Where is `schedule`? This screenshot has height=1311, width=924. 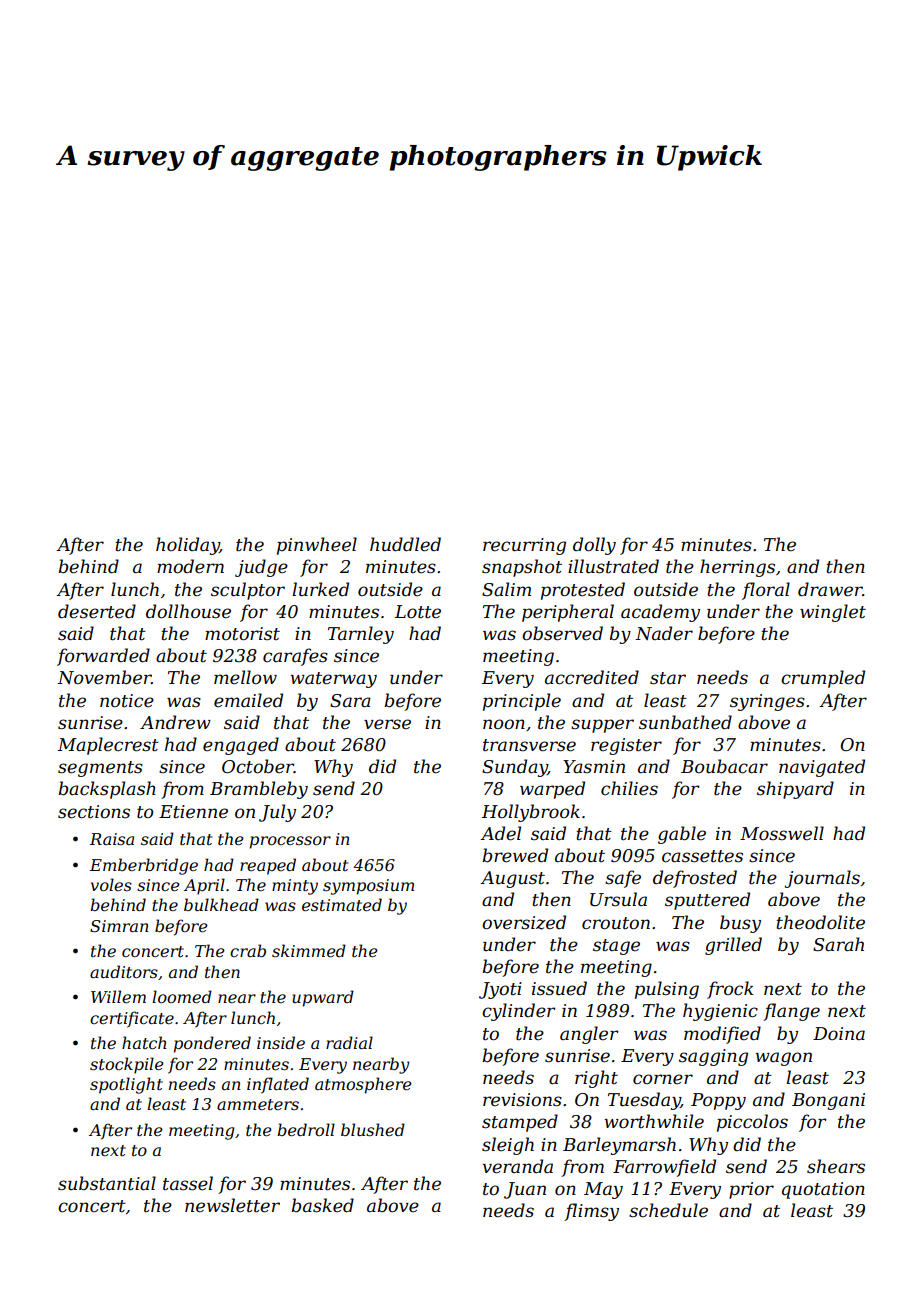
schedule is located at coordinates (668, 1210).
